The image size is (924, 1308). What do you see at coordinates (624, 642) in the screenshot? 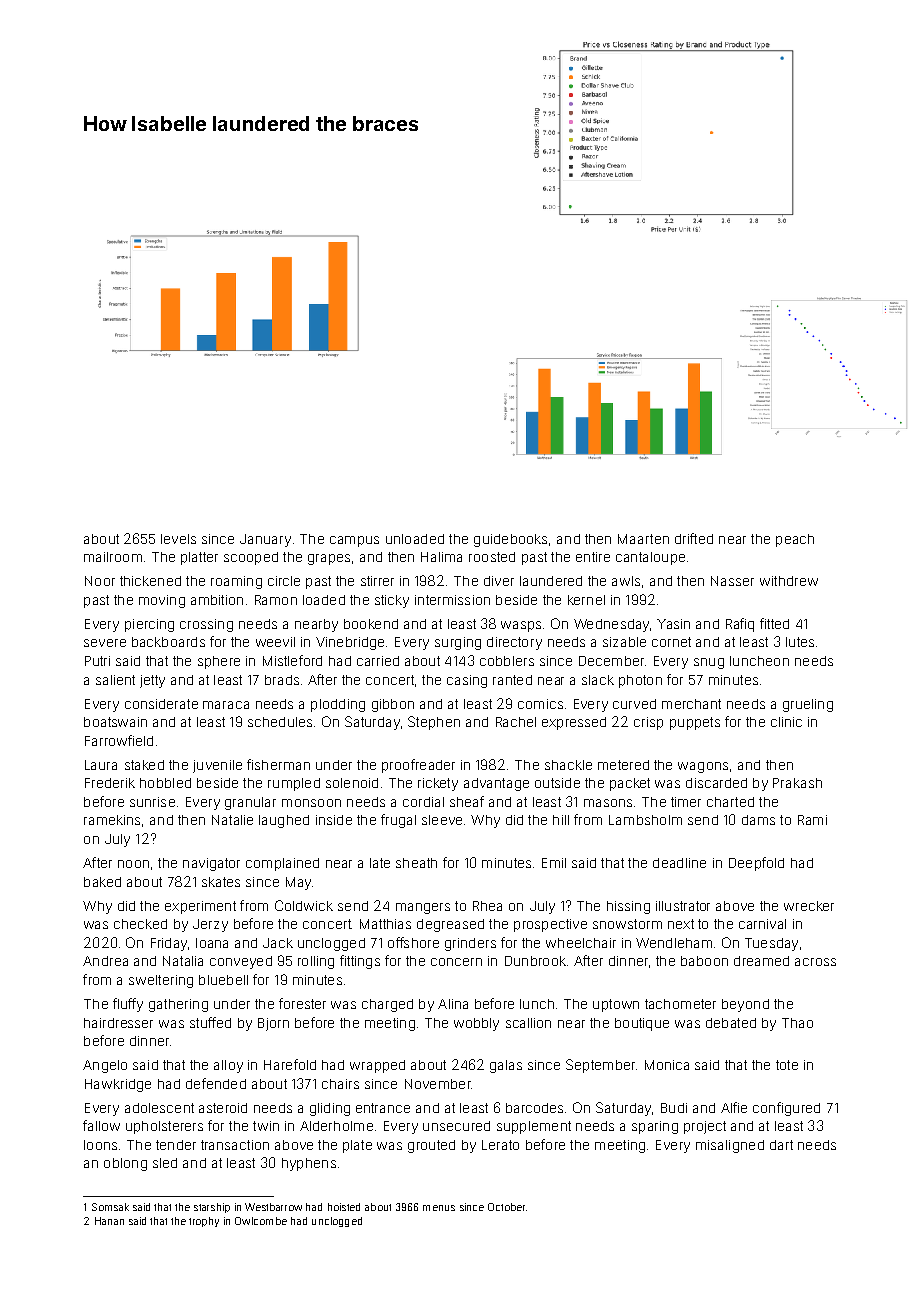
I see `sizable` at bounding box center [624, 642].
